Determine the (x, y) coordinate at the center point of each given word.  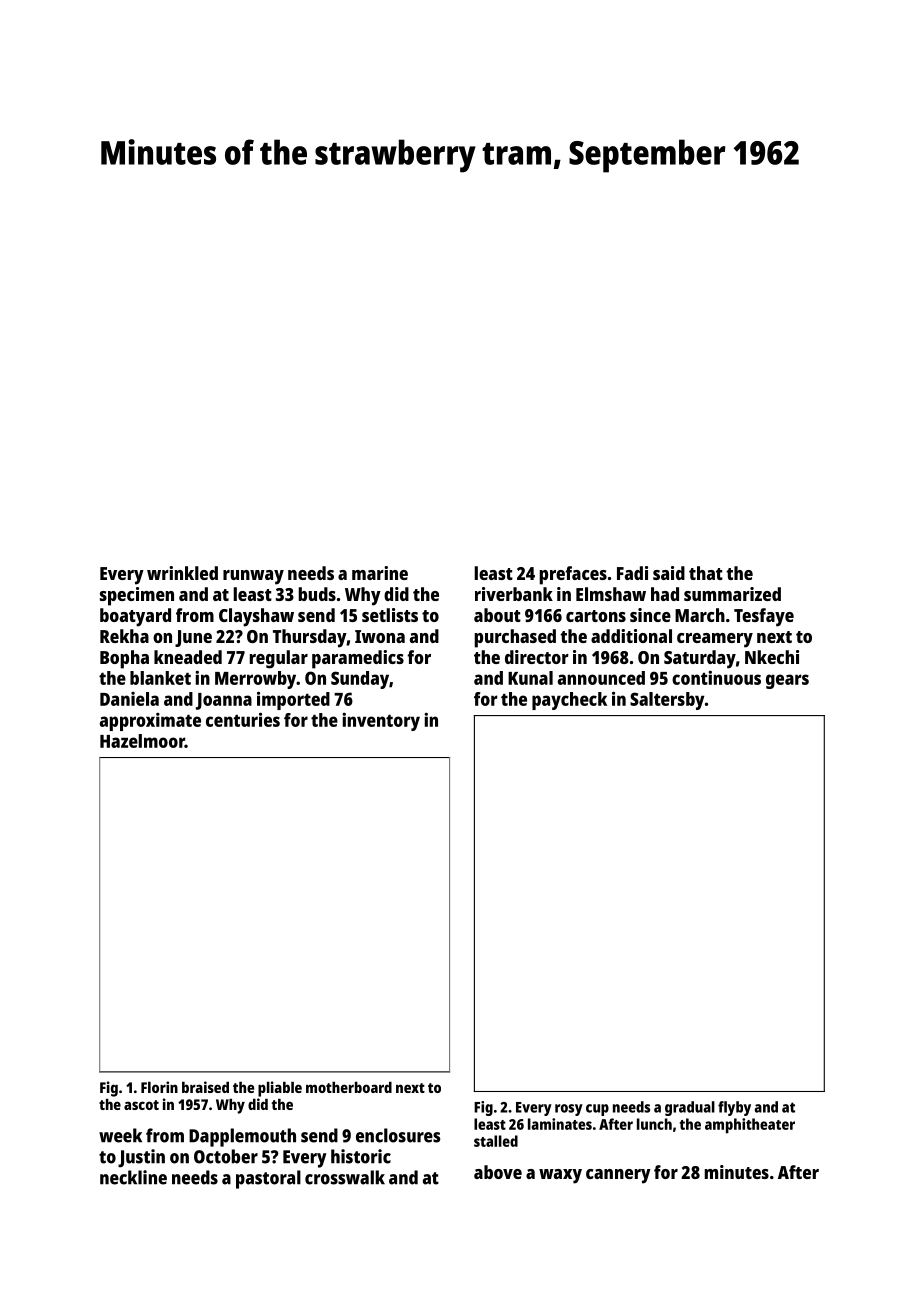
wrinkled (182, 573)
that (706, 573)
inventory (381, 722)
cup (597, 1110)
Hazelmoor (142, 741)
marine (380, 573)
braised (205, 1087)
